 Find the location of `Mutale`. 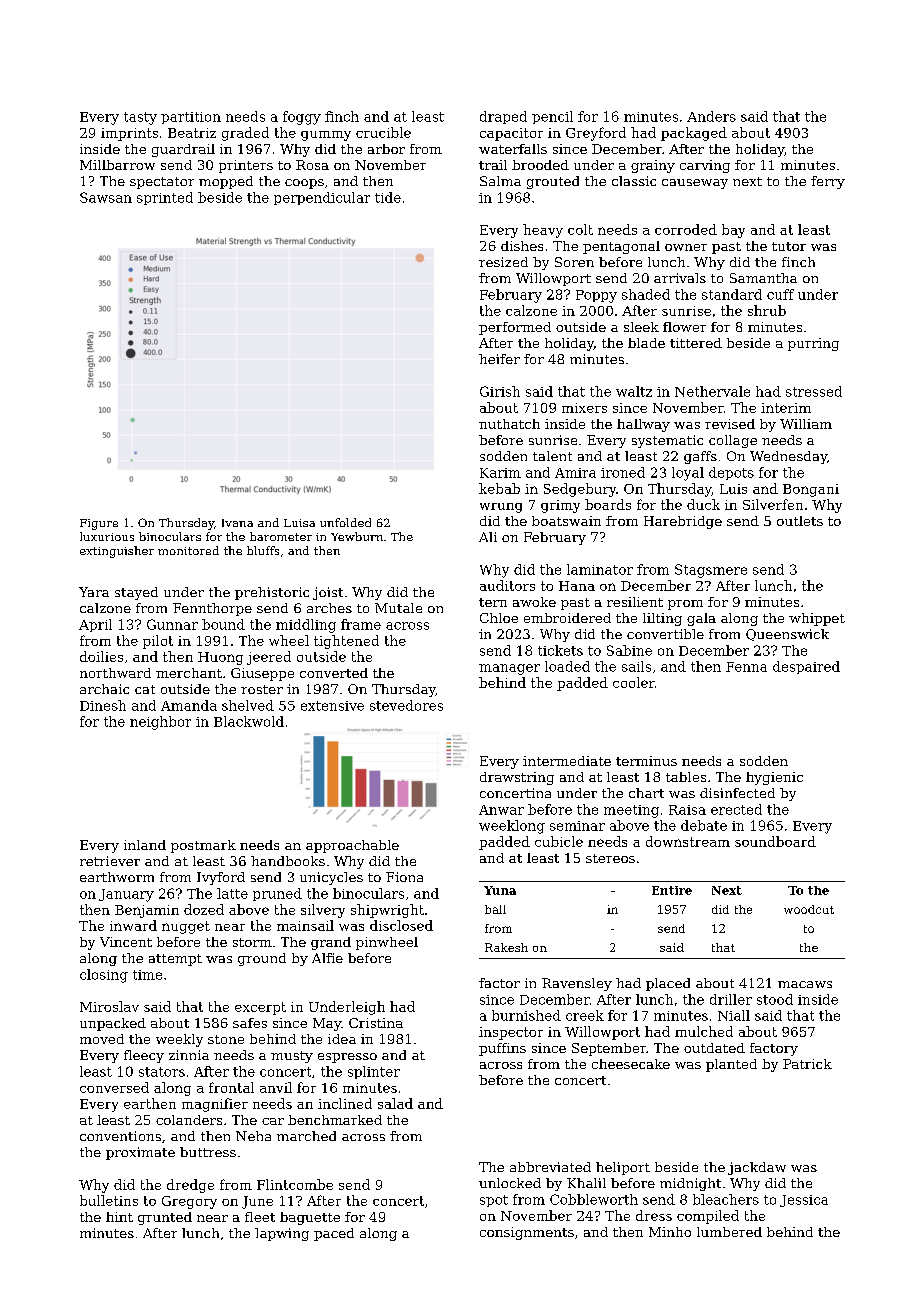

Mutale is located at coordinates (398, 608).
